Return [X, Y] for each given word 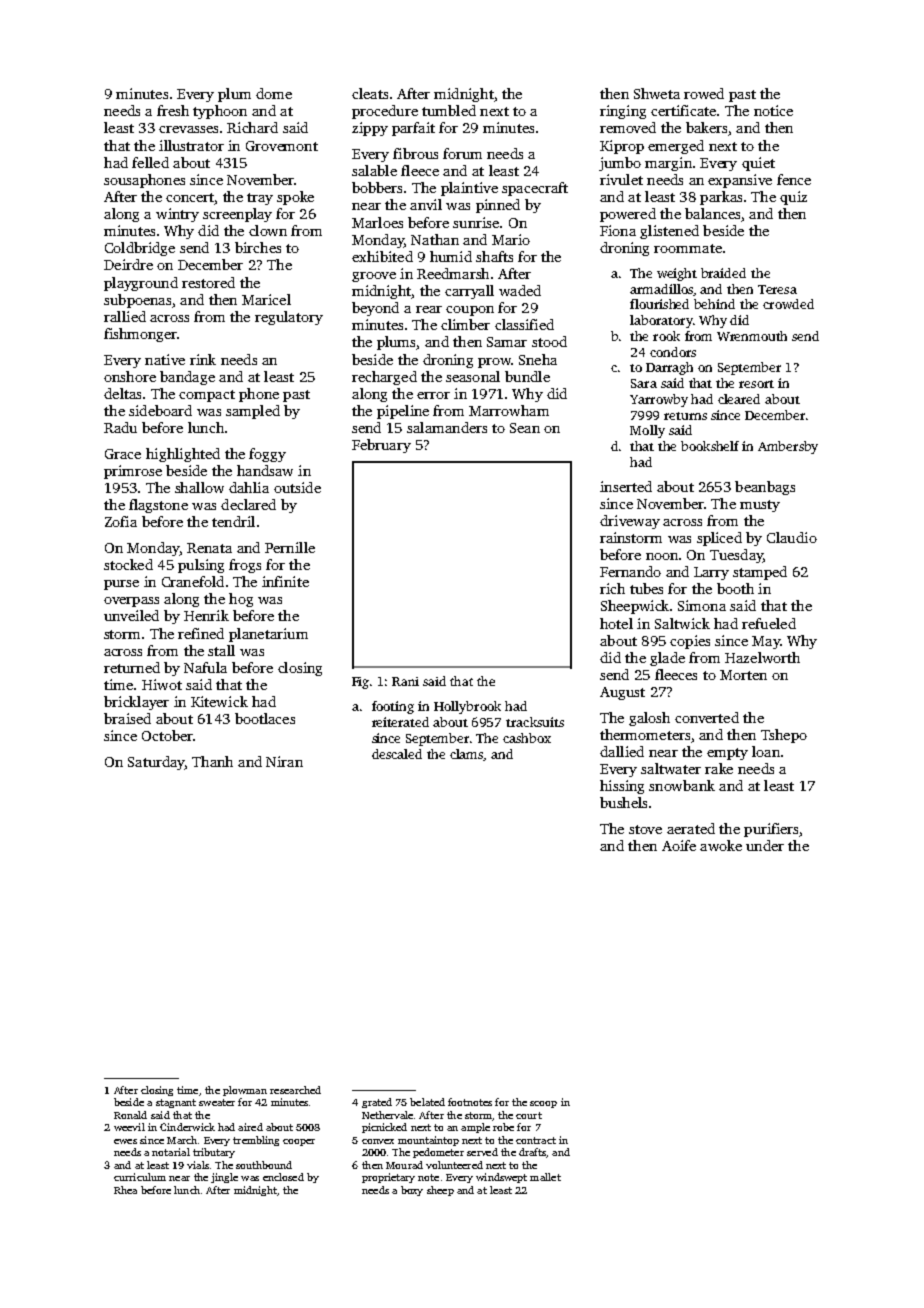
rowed [704, 93]
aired [250, 1127]
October [167, 735]
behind [714, 304]
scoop [543, 1104]
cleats [370, 93]
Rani [405, 681]
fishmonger [140, 335]
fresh [173, 110]
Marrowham [509, 410]
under [765, 845]
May [766, 642]
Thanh [212, 761]
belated [427, 1102]
